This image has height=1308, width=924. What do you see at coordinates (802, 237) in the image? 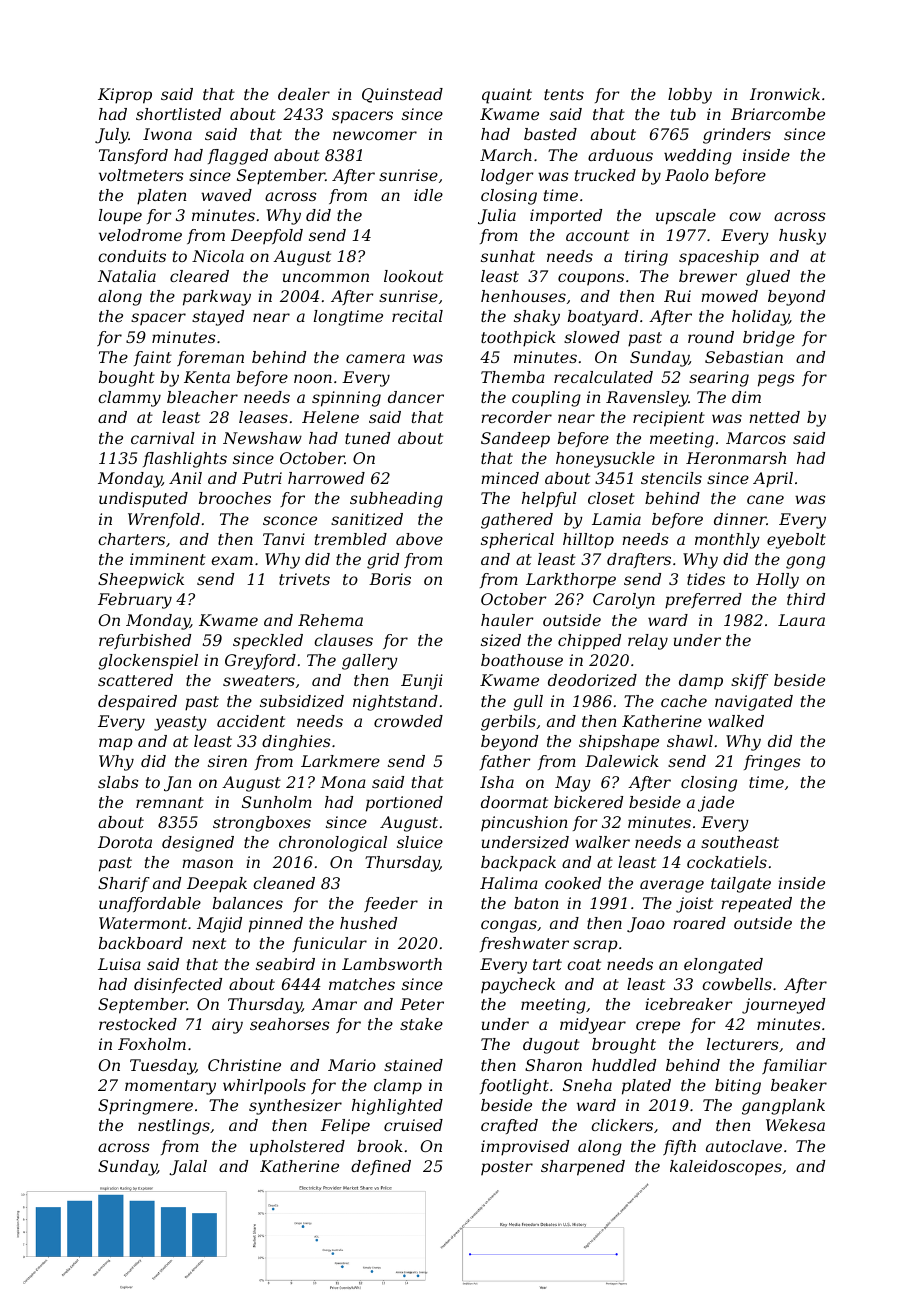
I see `husky` at bounding box center [802, 237].
